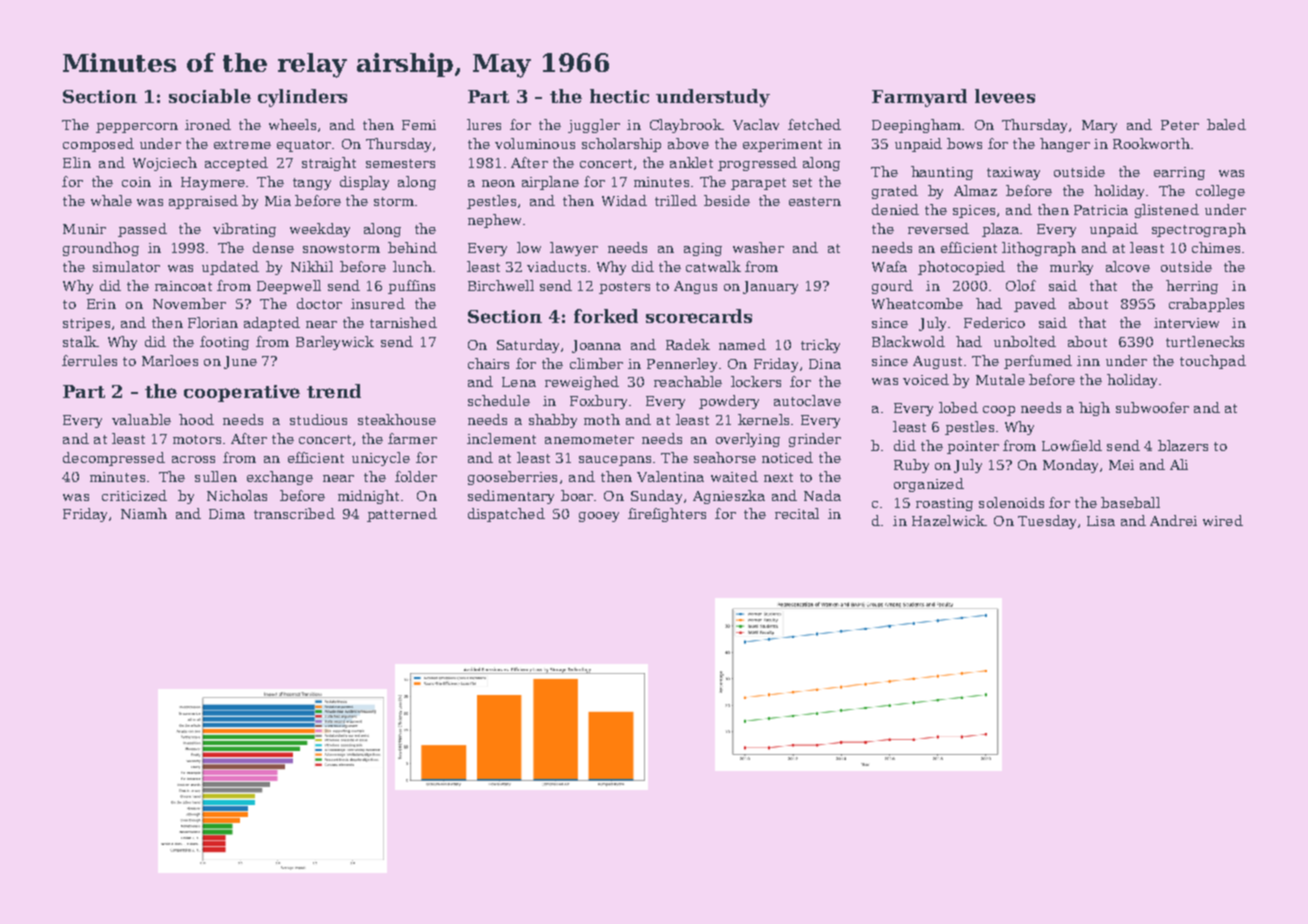 Image resolution: width=1308 pixels, height=924 pixels. I want to click on Widad, so click(624, 200).
